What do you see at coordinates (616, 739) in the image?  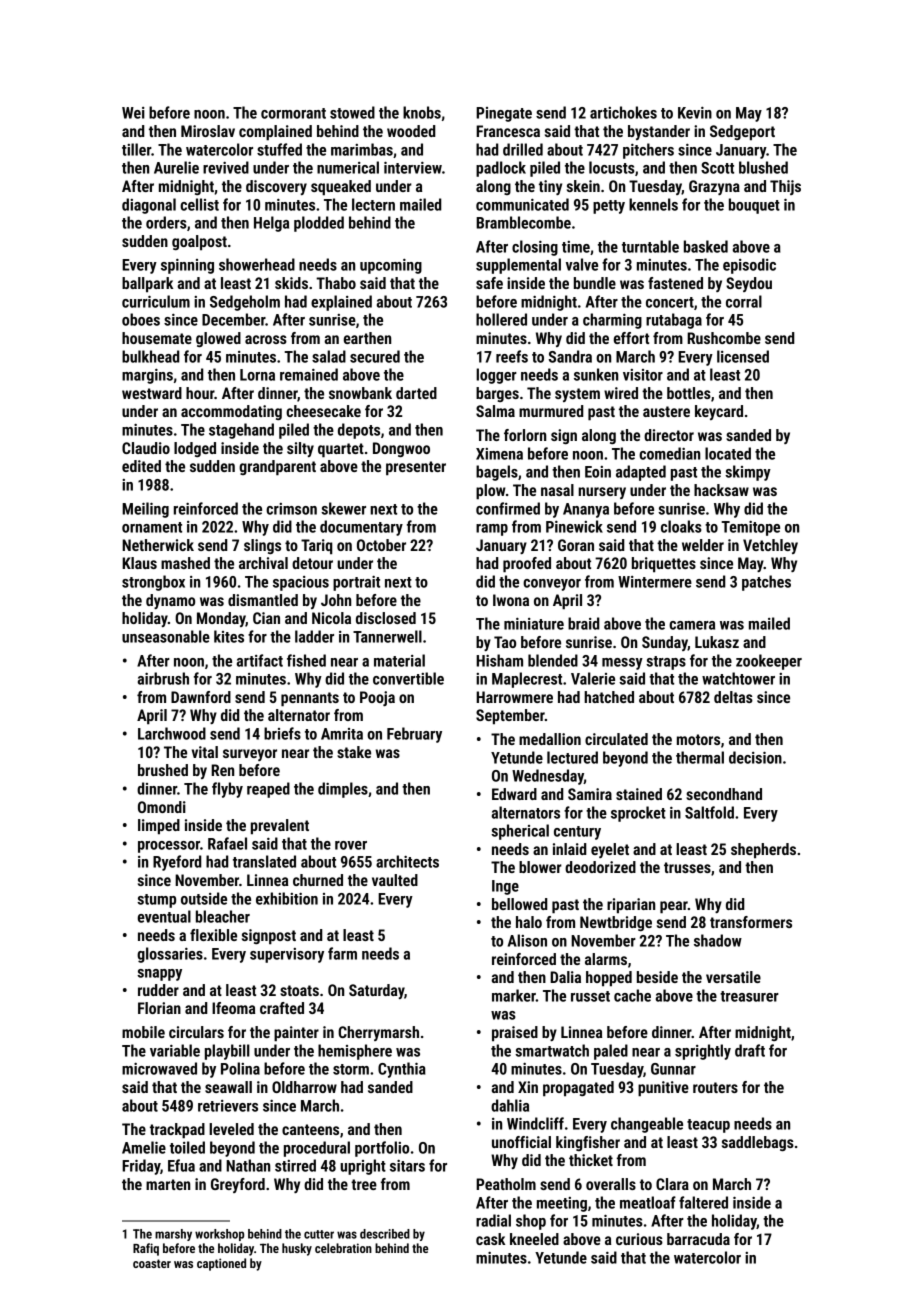 I see `circulated` at bounding box center [616, 739].
